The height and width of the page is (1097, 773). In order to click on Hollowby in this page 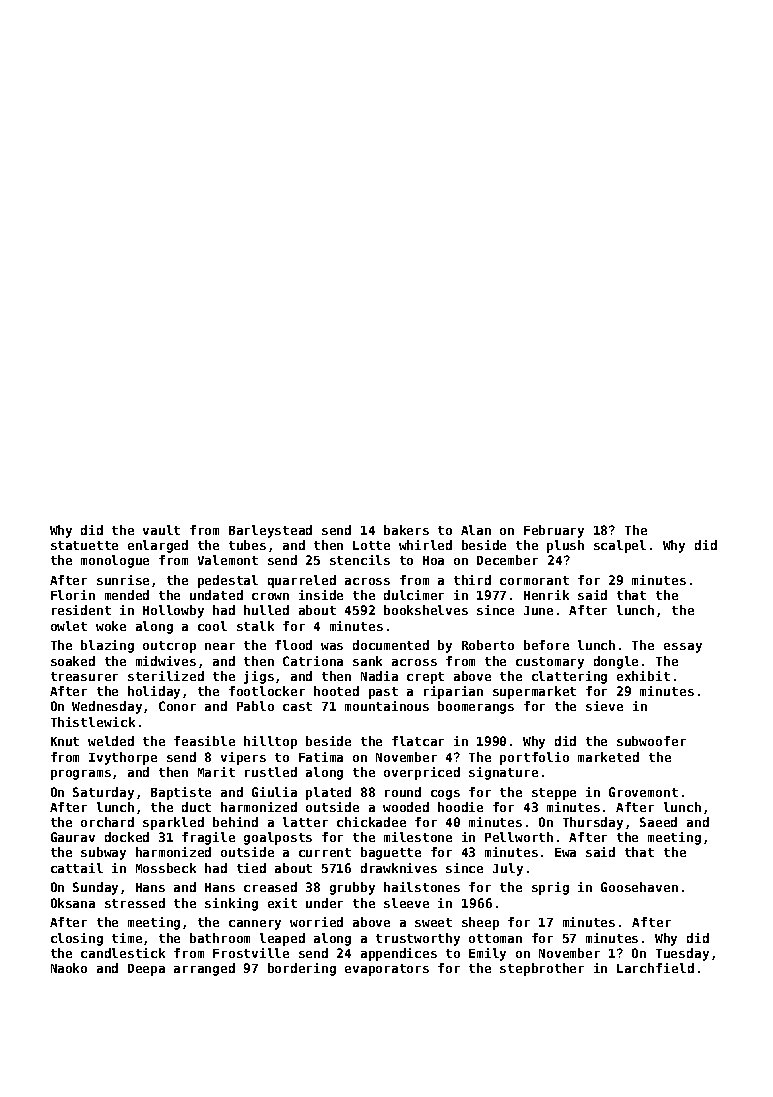, I will do `click(173, 611)`.
